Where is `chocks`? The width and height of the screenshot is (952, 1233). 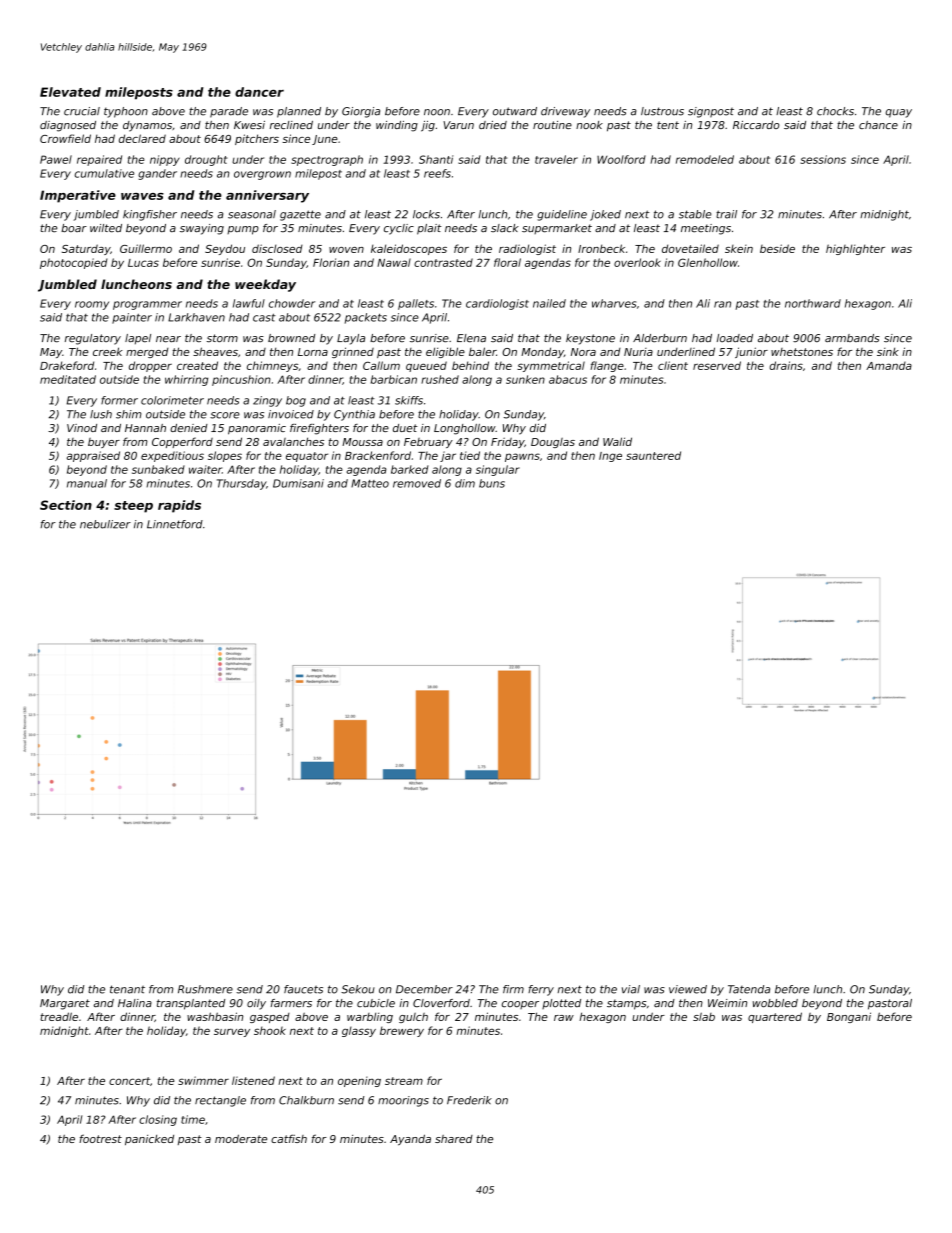 chocks is located at coordinates (835, 111).
